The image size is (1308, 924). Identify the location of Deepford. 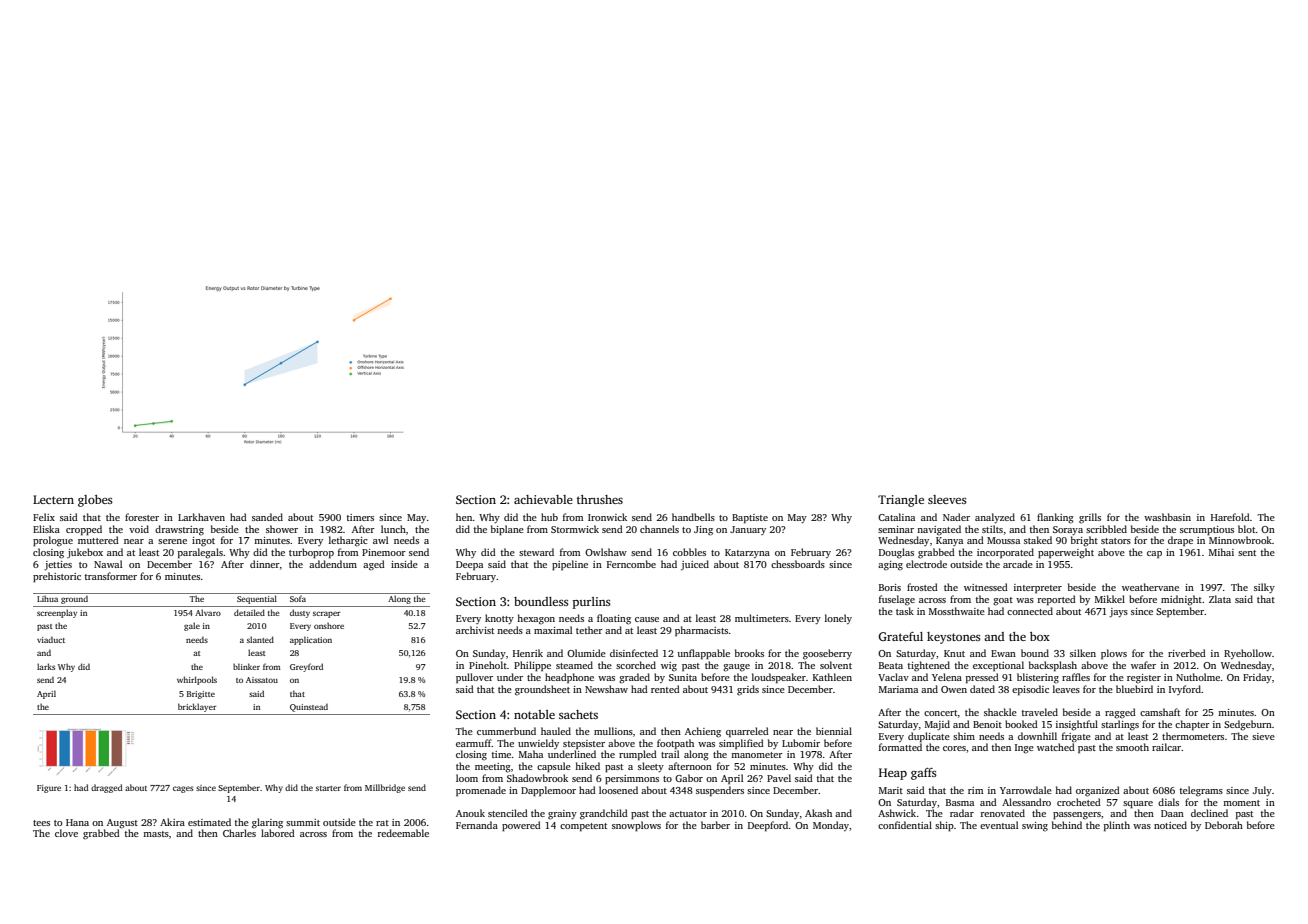
(768, 826).
